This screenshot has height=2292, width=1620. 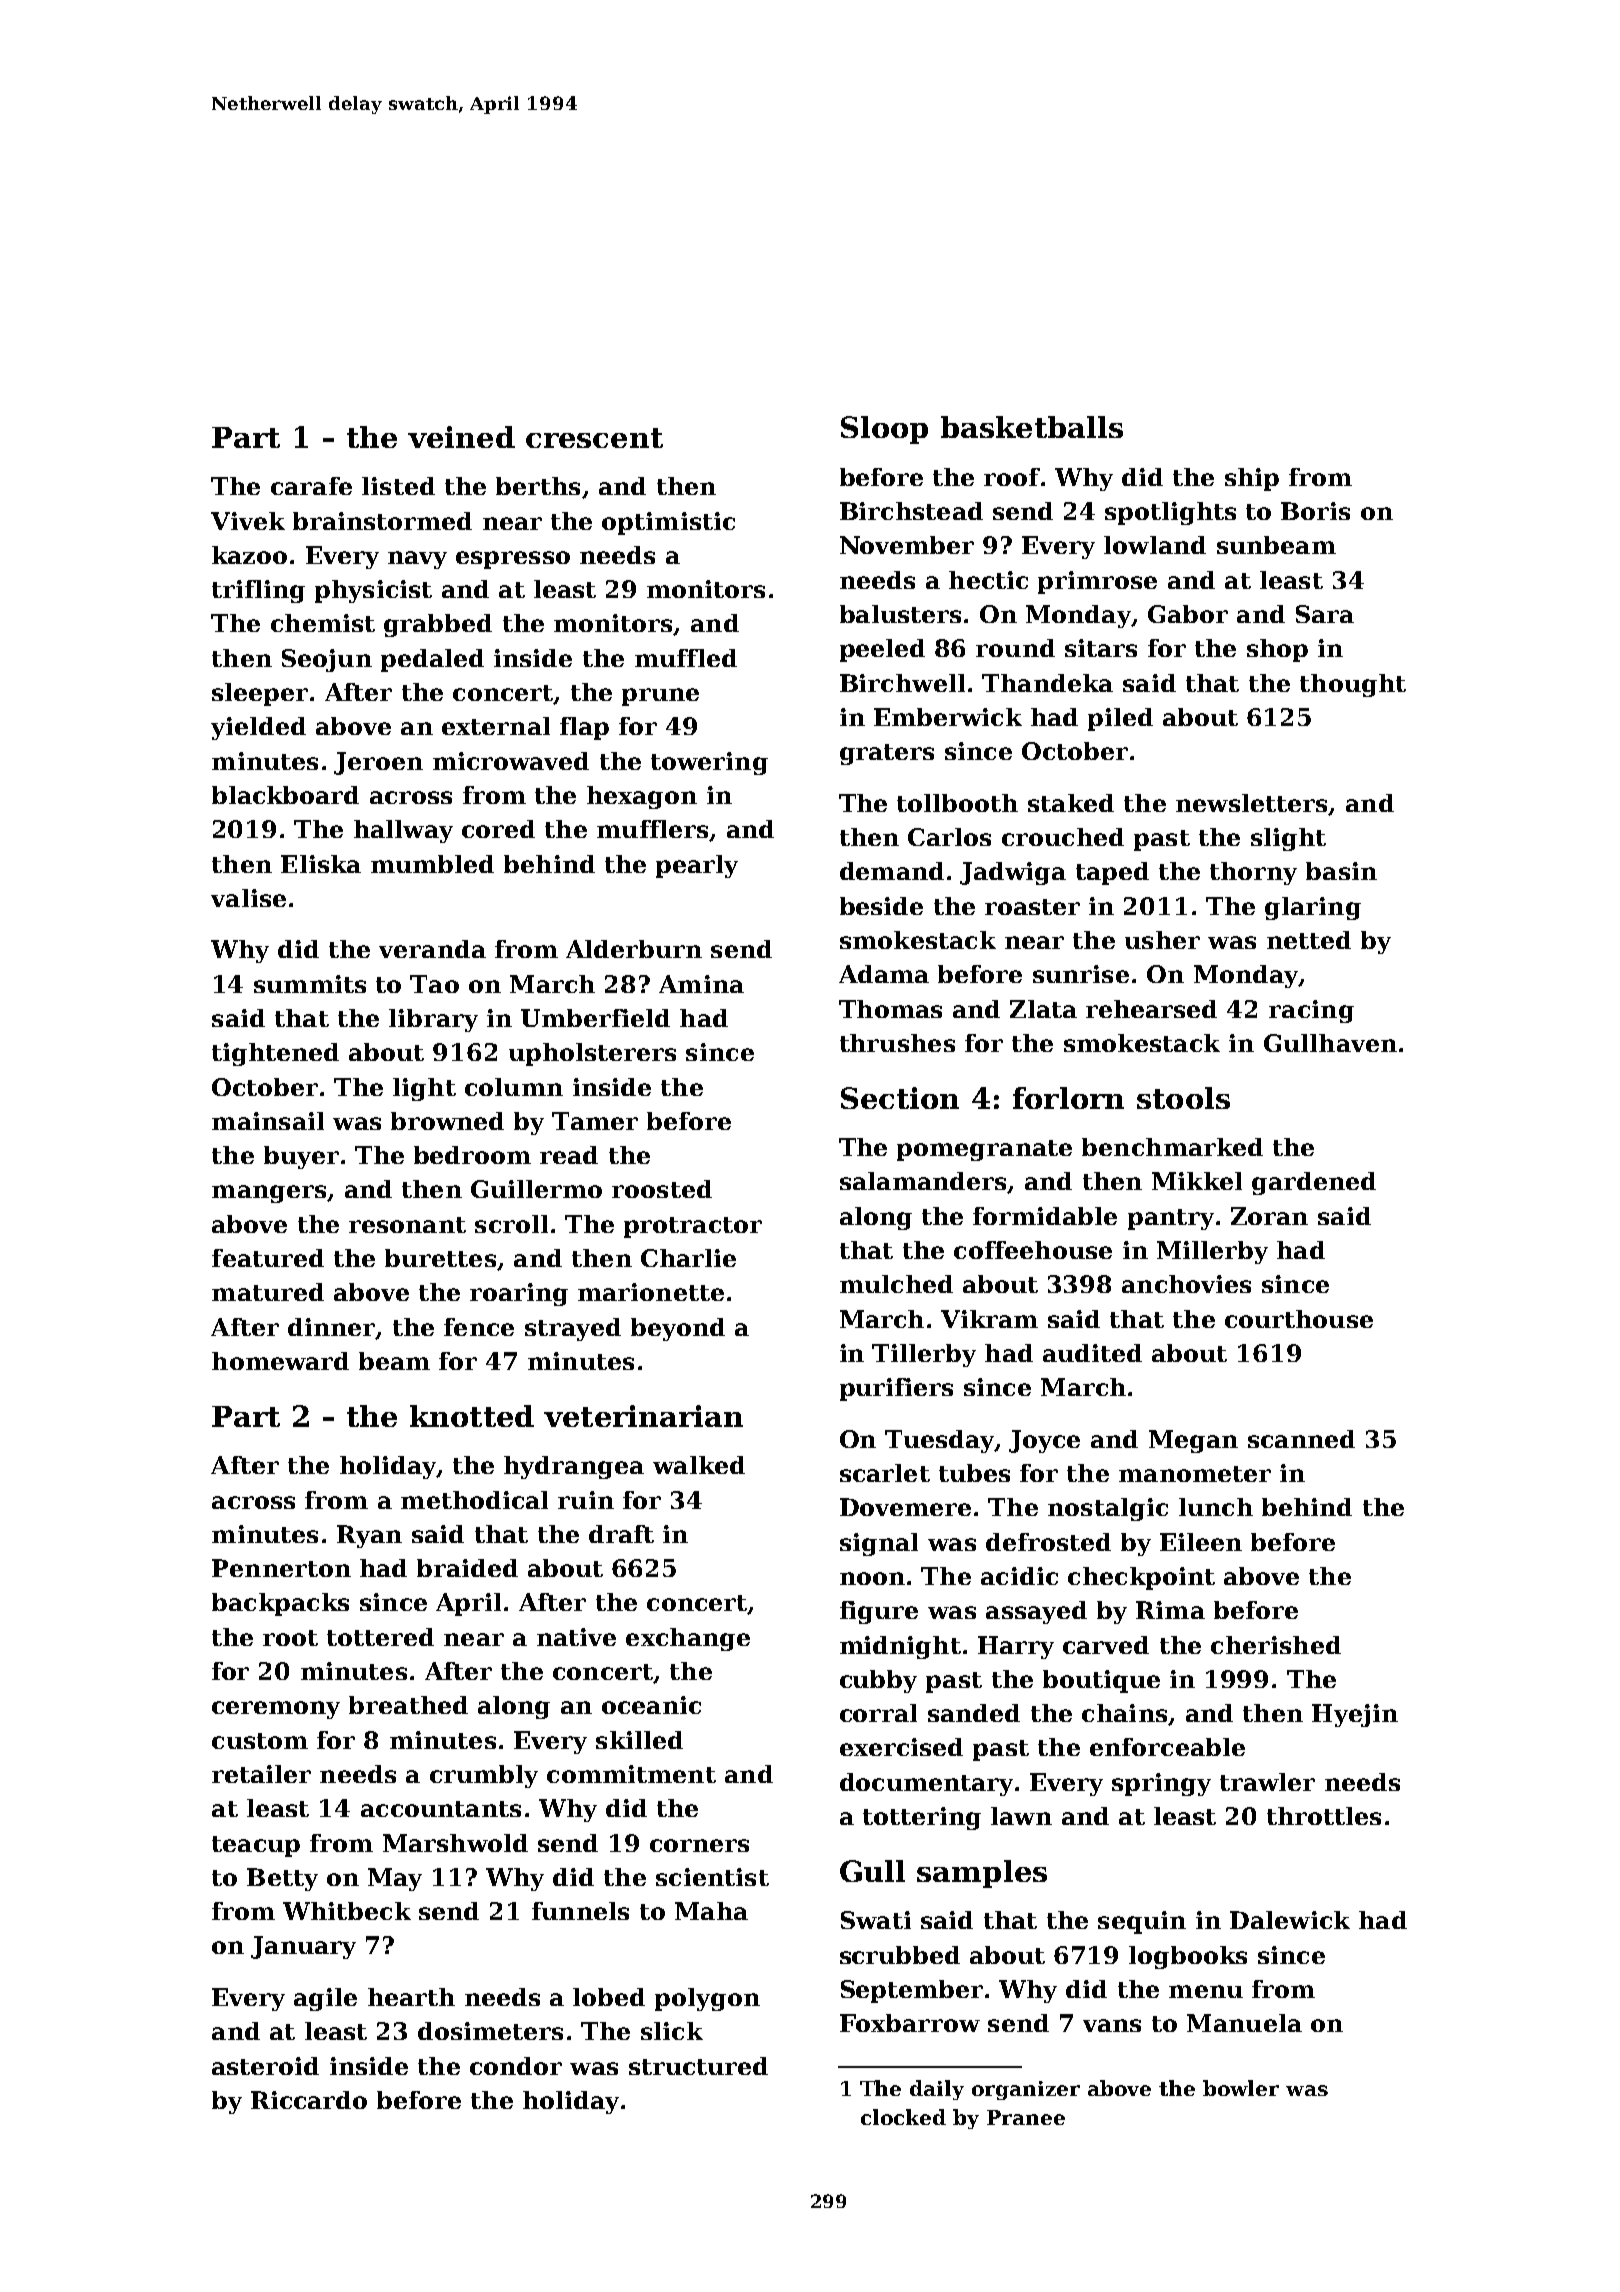 I want to click on stools, so click(x=1183, y=1098).
